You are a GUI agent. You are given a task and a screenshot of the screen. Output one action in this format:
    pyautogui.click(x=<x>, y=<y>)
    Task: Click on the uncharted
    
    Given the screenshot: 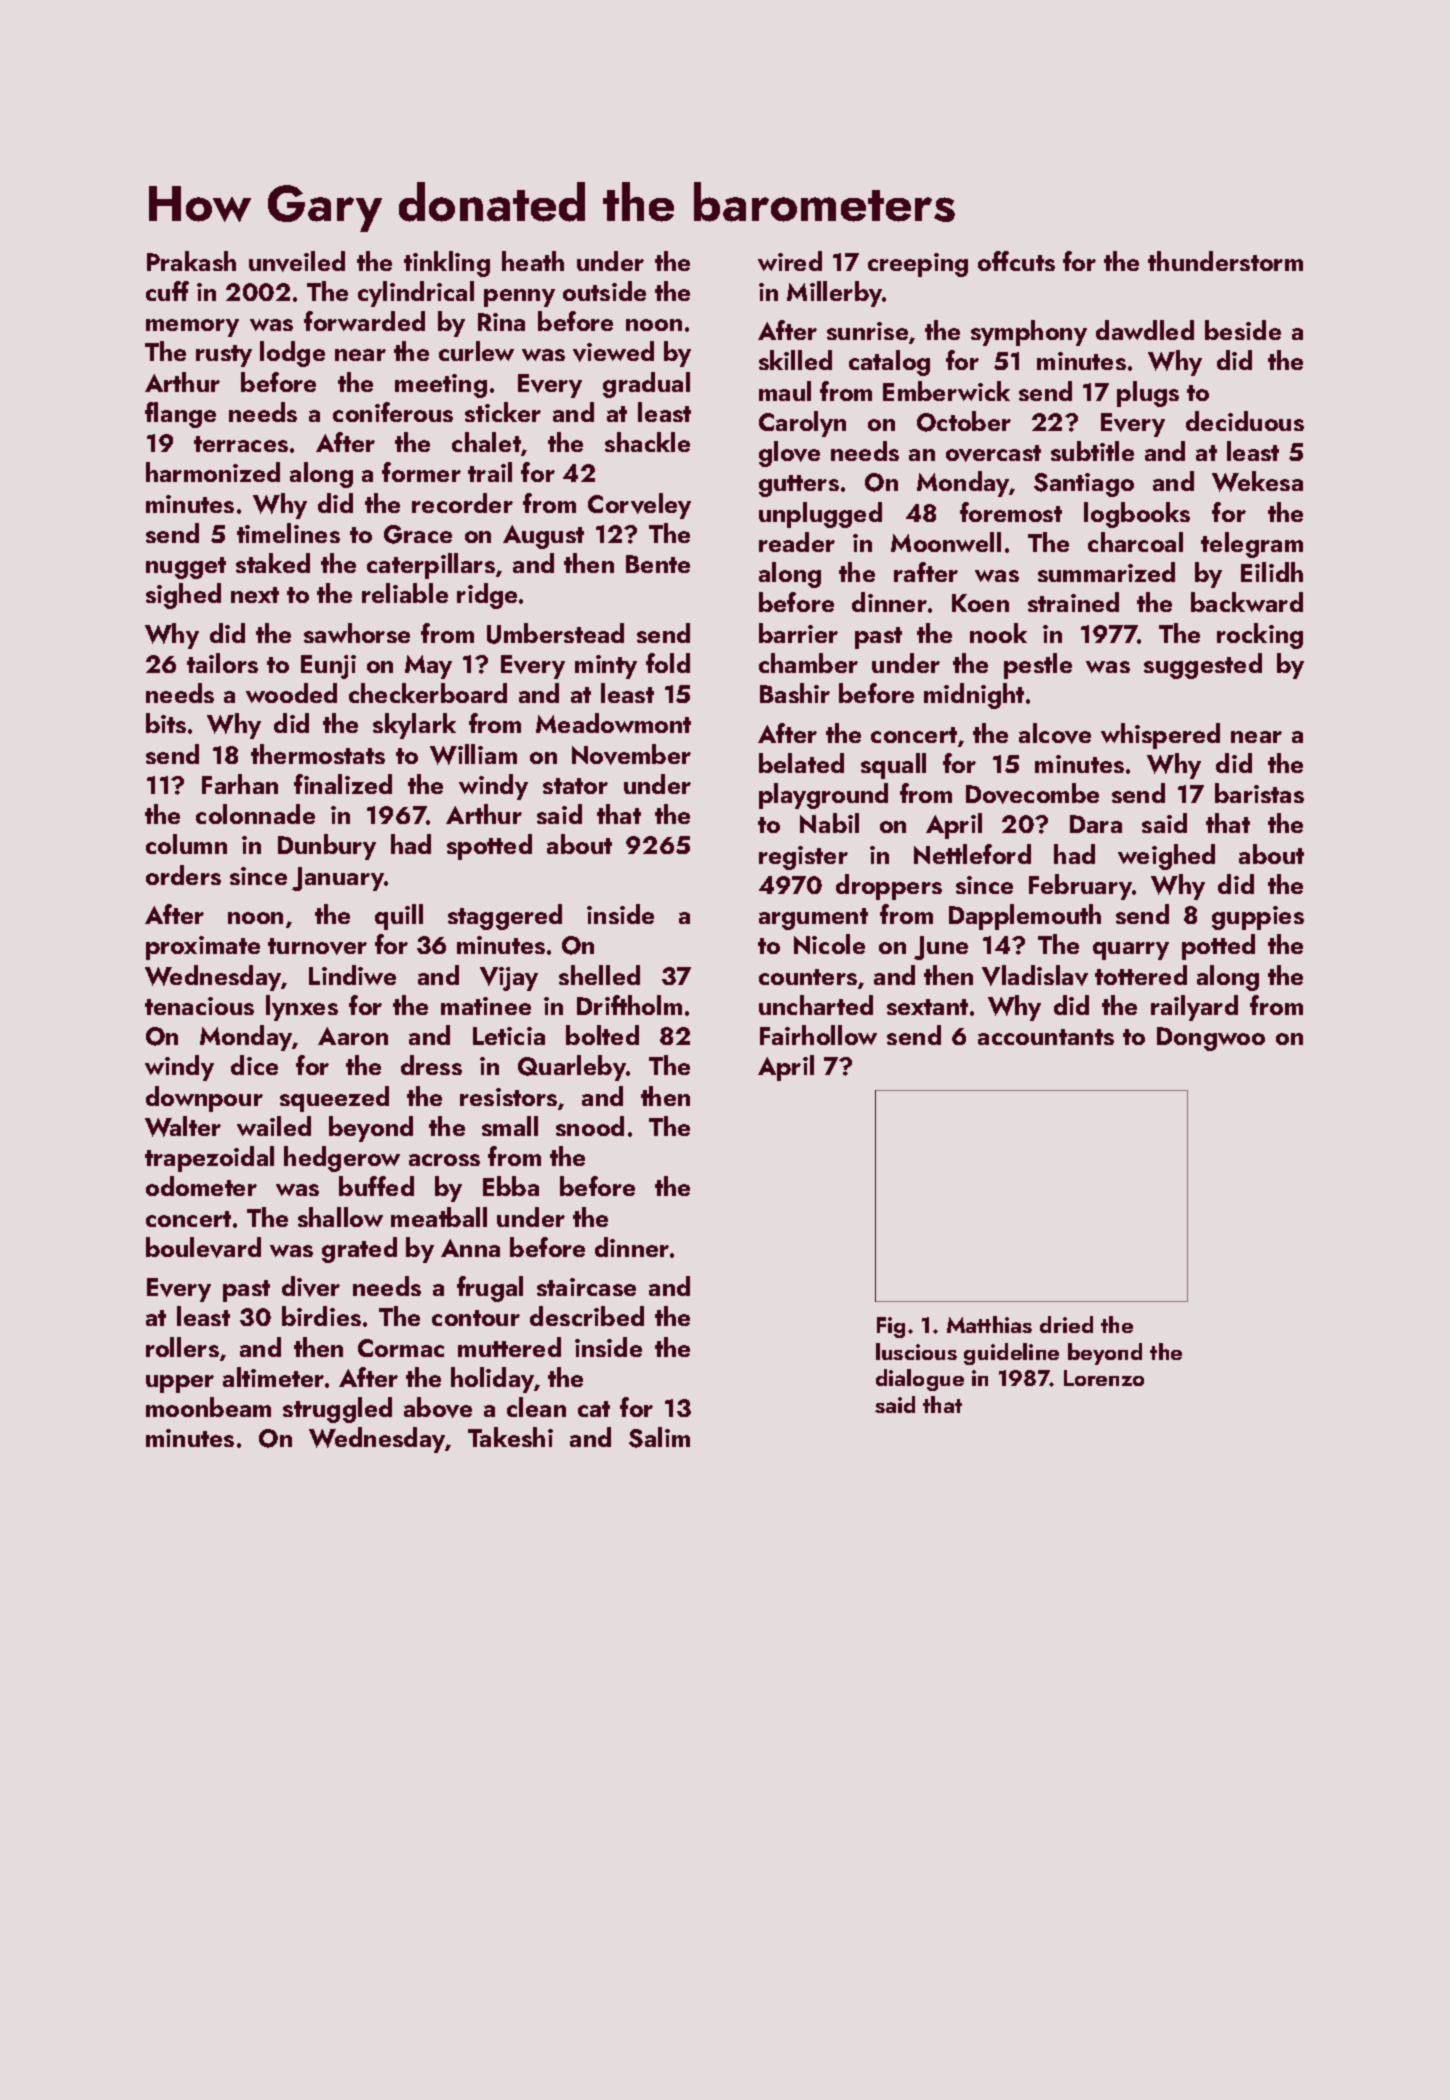 What is the action you would take?
    pyautogui.click(x=816, y=1005)
